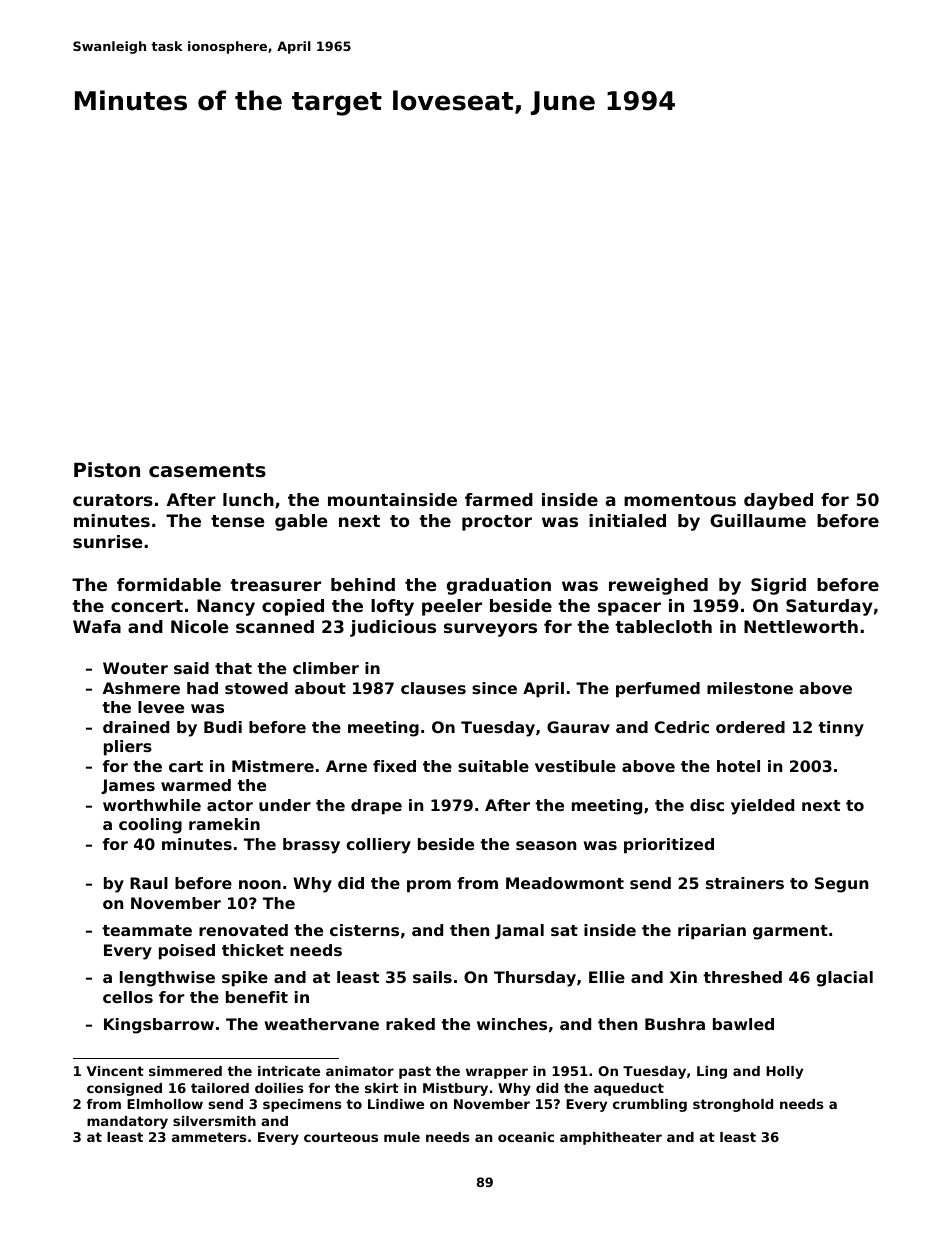 The width and height of the screenshot is (952, 1233). What do you see at coordinates (745, 883) in the screenshot?
I see `strainers` at bounding box center [745, 883].
